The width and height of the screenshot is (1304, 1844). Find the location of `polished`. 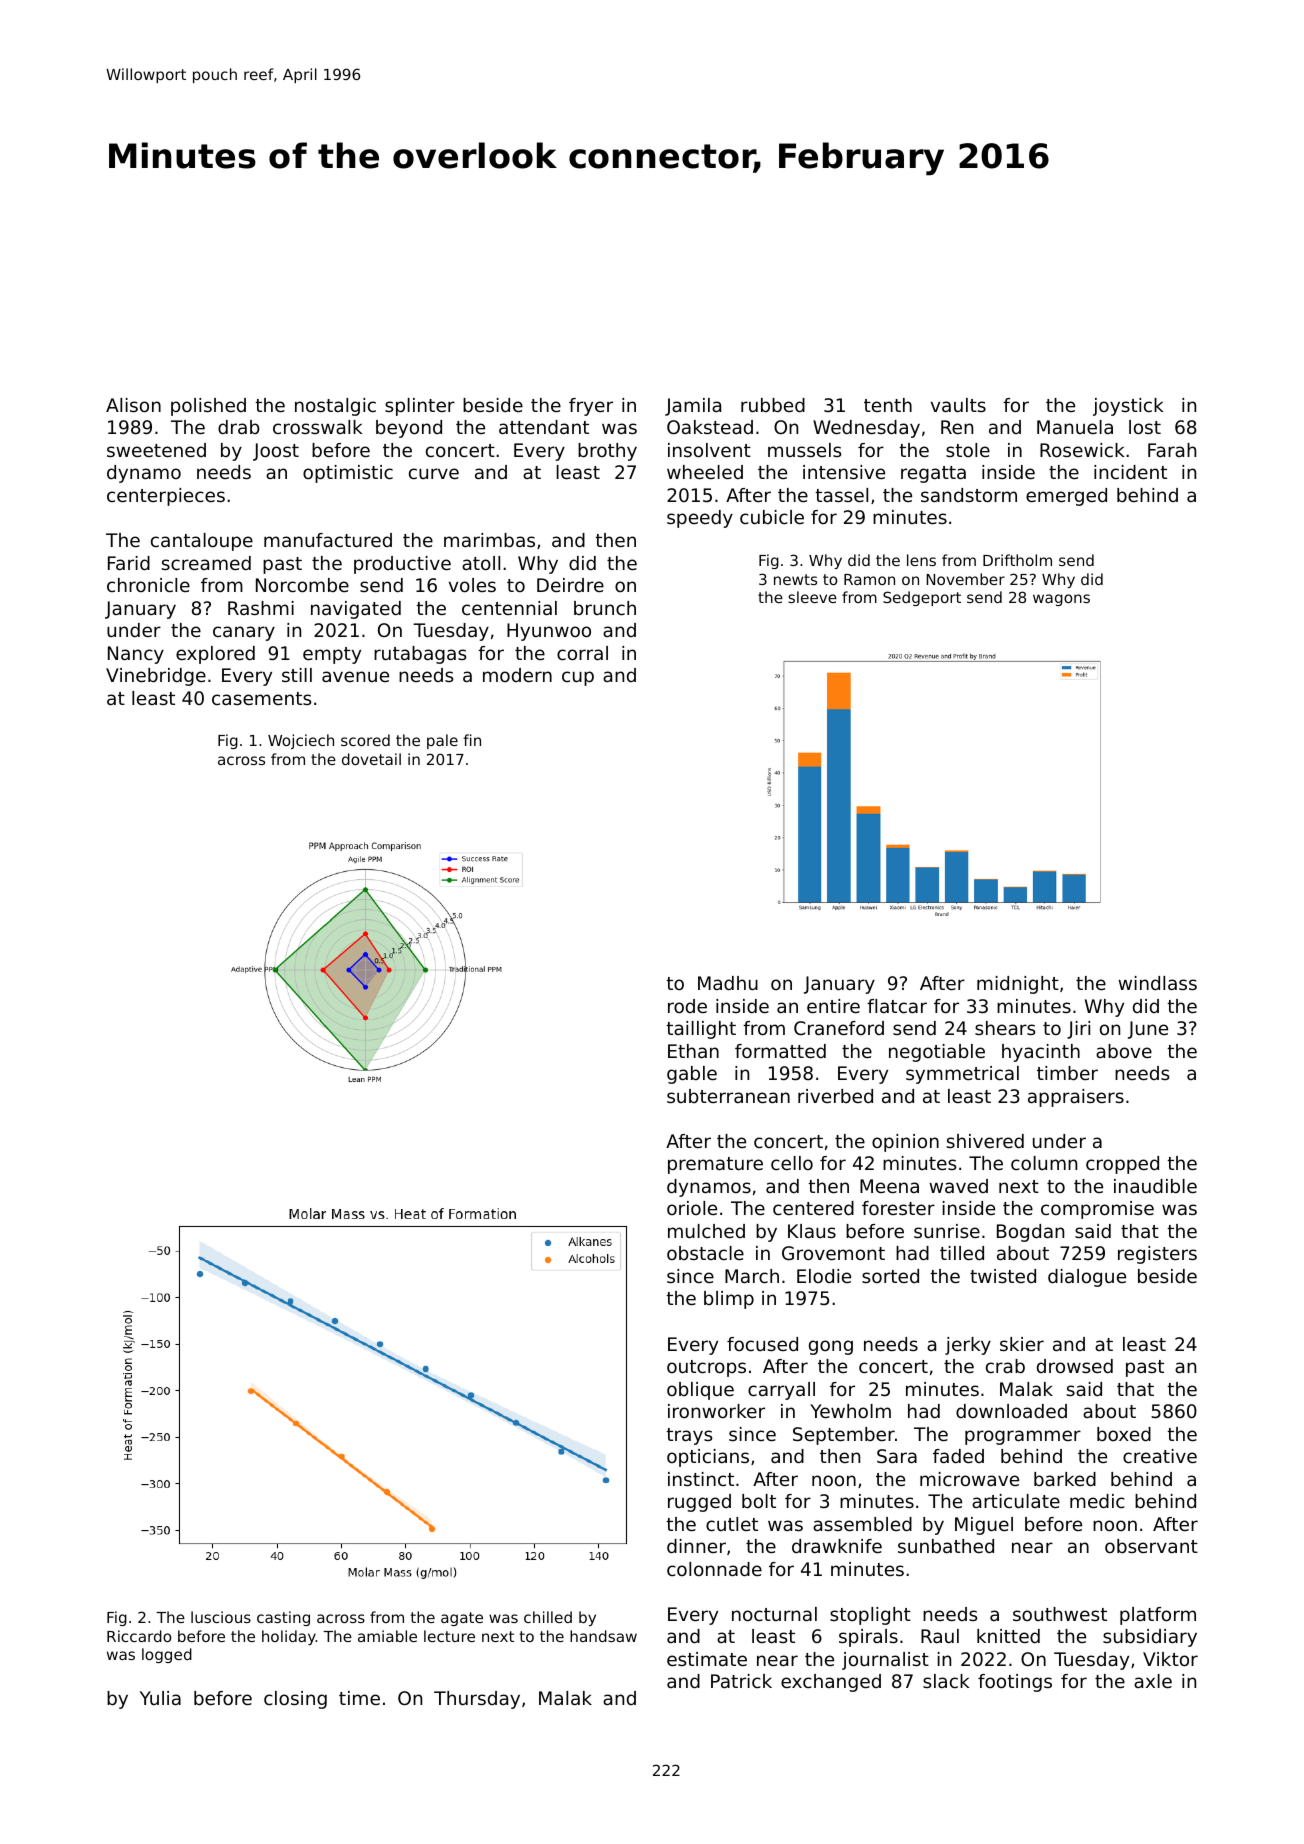

polished is located at coordinates (208, 407).
